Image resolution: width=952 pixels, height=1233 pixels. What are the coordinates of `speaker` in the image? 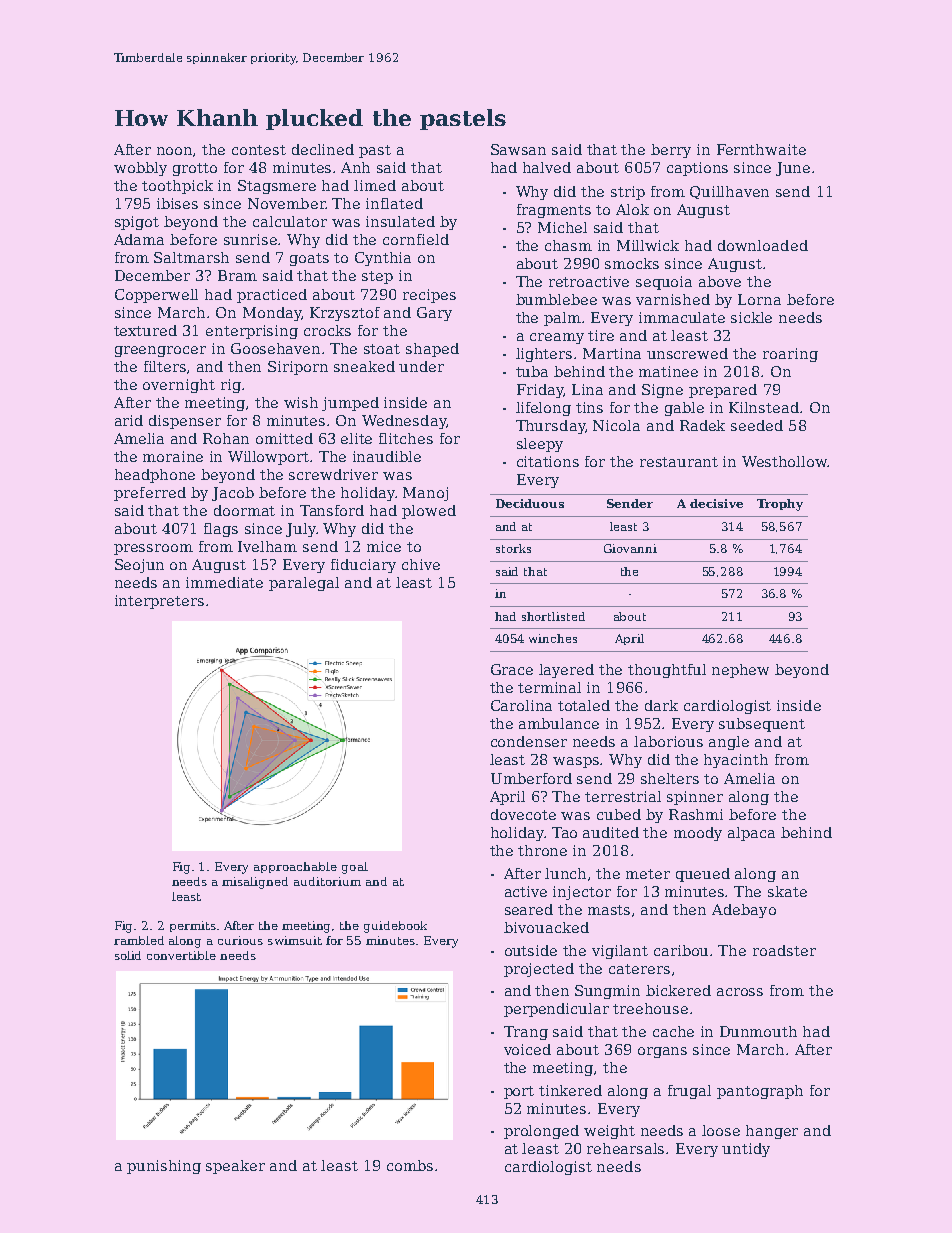 It's located at (235, 1167).
